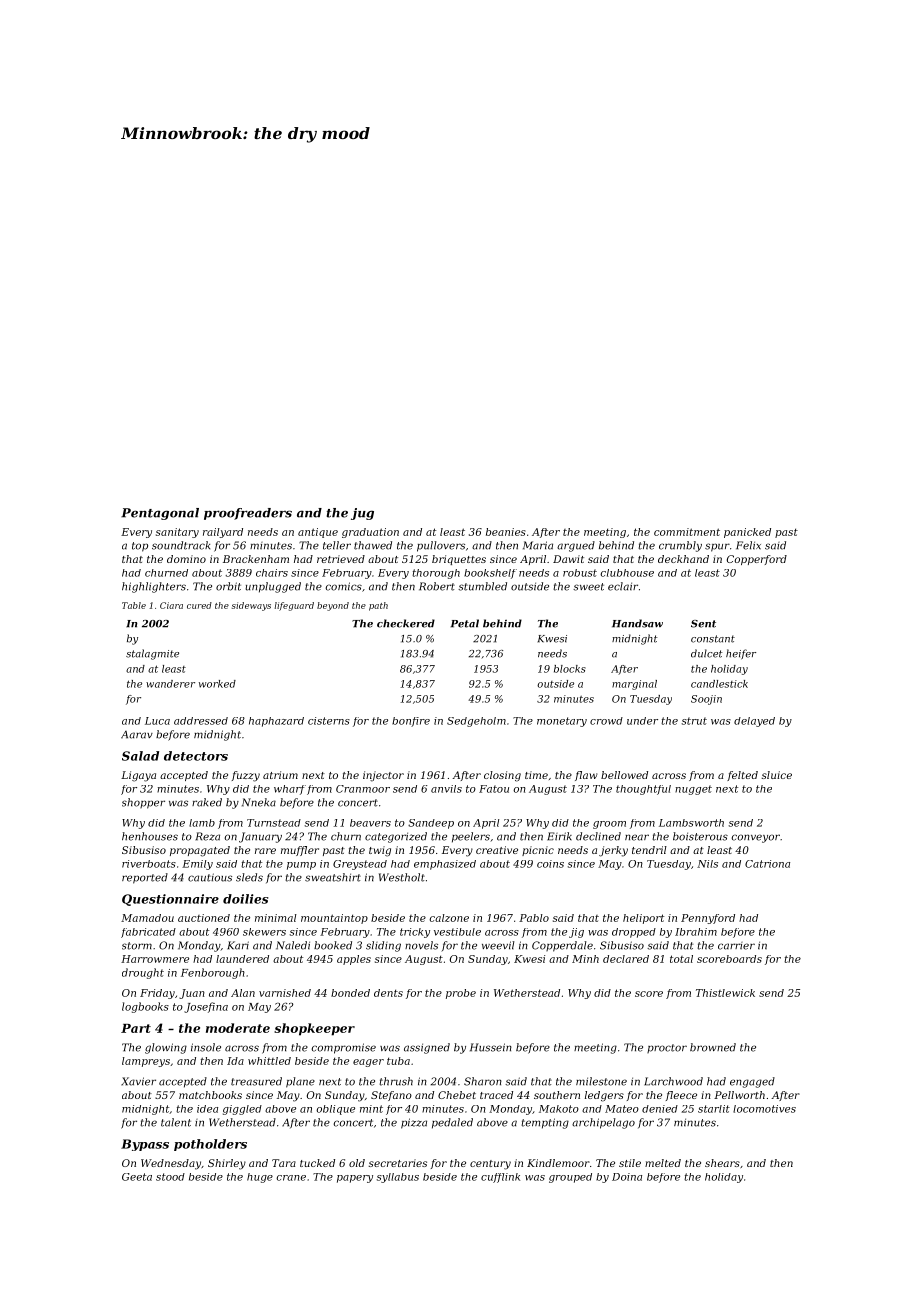 Image resolution: width=924 pixels, height=1308 pixels. Describe the element at coordinates (334, 919) in the screenshot. I see `mountaintop` at that location.
